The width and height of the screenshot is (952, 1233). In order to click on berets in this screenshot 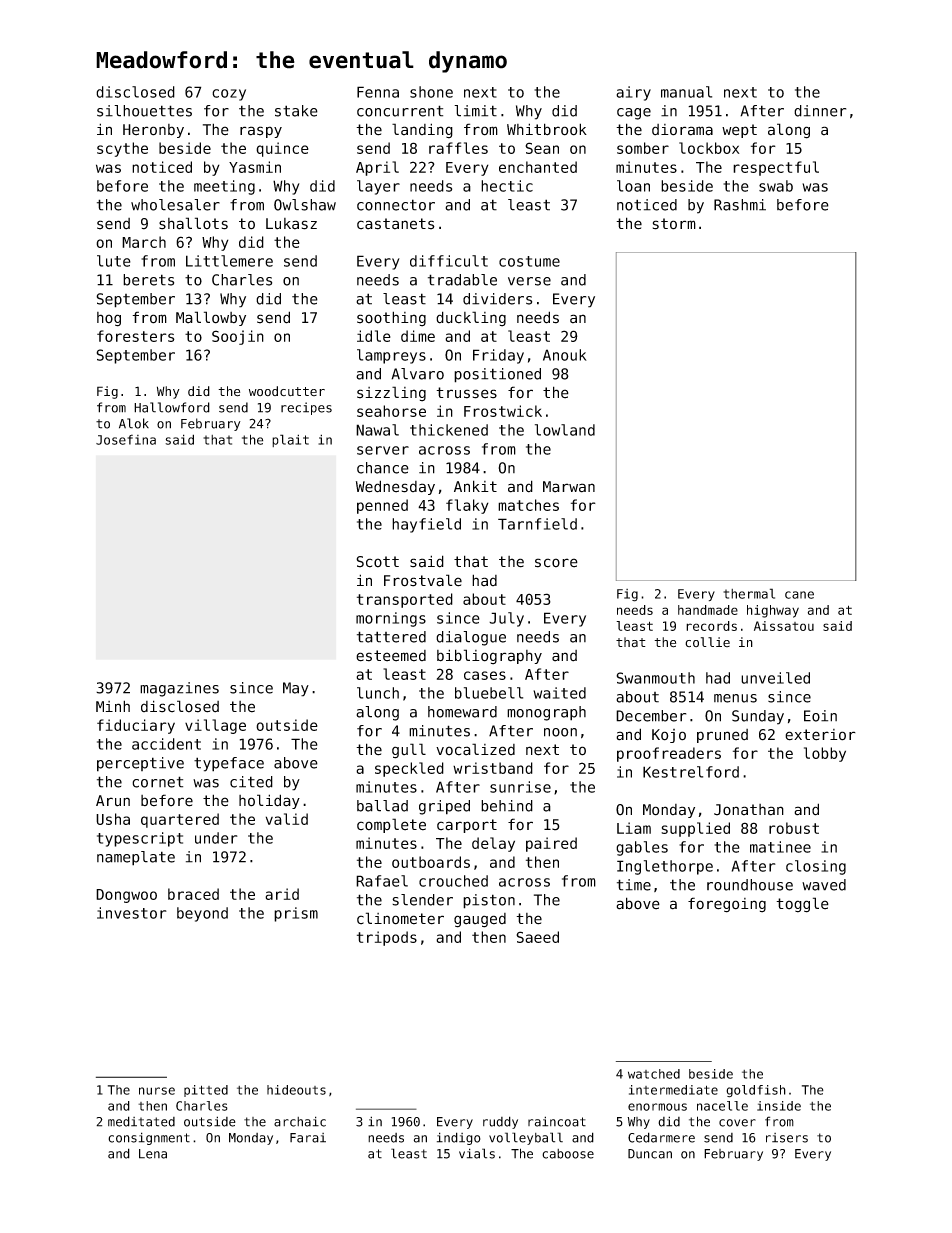, I will do `click(148, 280)`.
